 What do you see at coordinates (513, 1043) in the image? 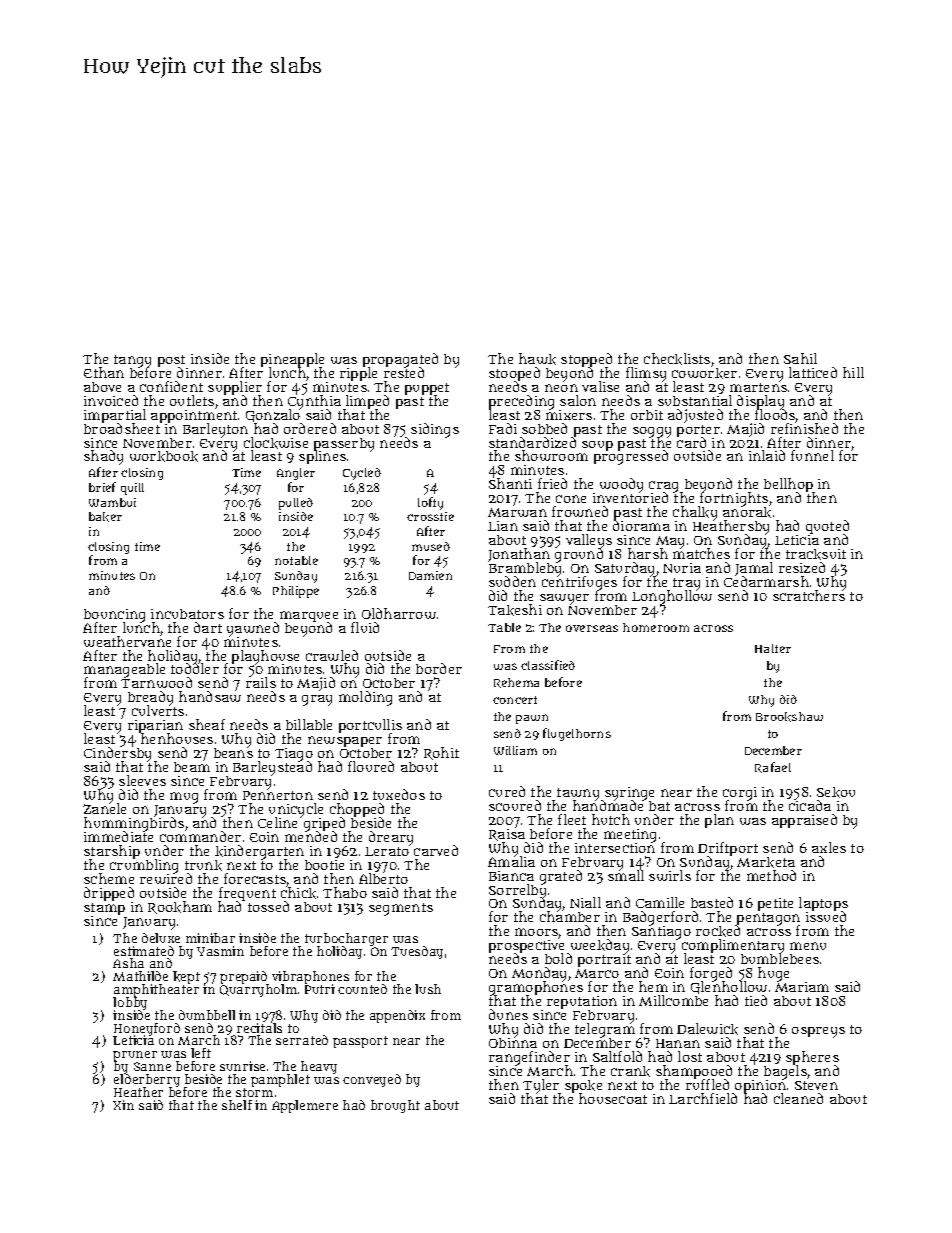
I see `Obinna` at bounding box center [513, 1043].
